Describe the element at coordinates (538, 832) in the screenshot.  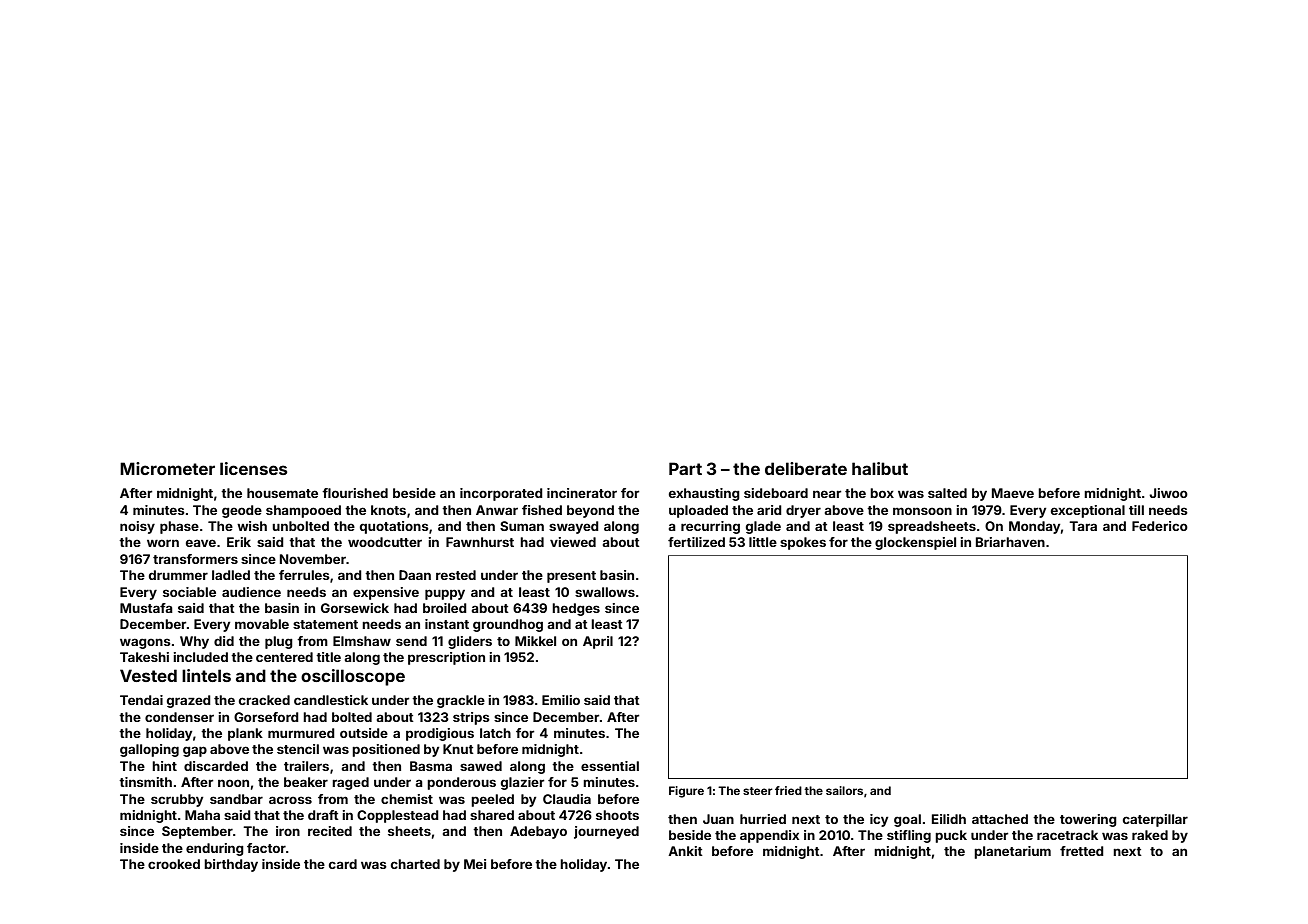
I see `Adebayo` at that location.
